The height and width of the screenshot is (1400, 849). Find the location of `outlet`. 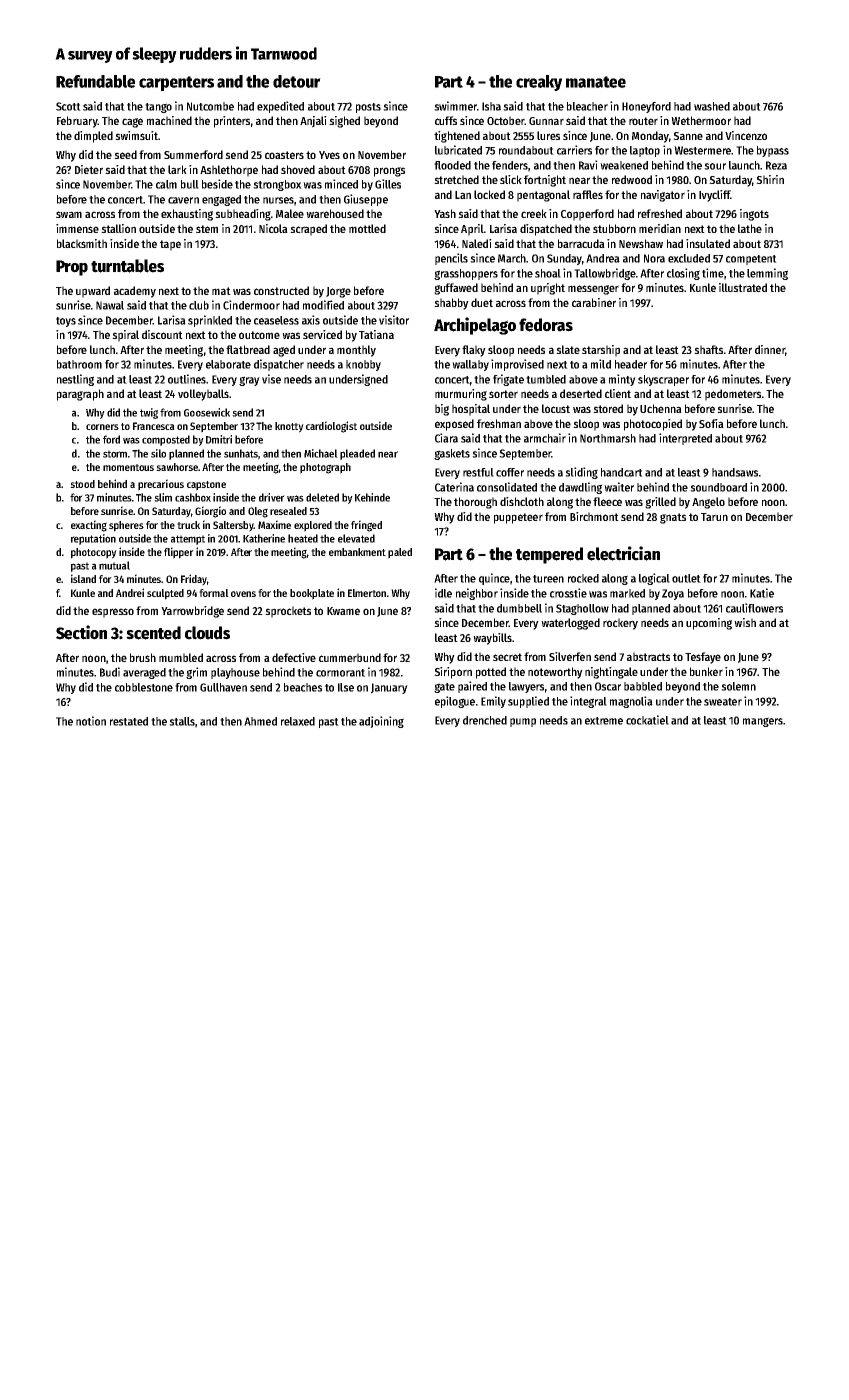

outlet is located at coordinates (686, 578).
